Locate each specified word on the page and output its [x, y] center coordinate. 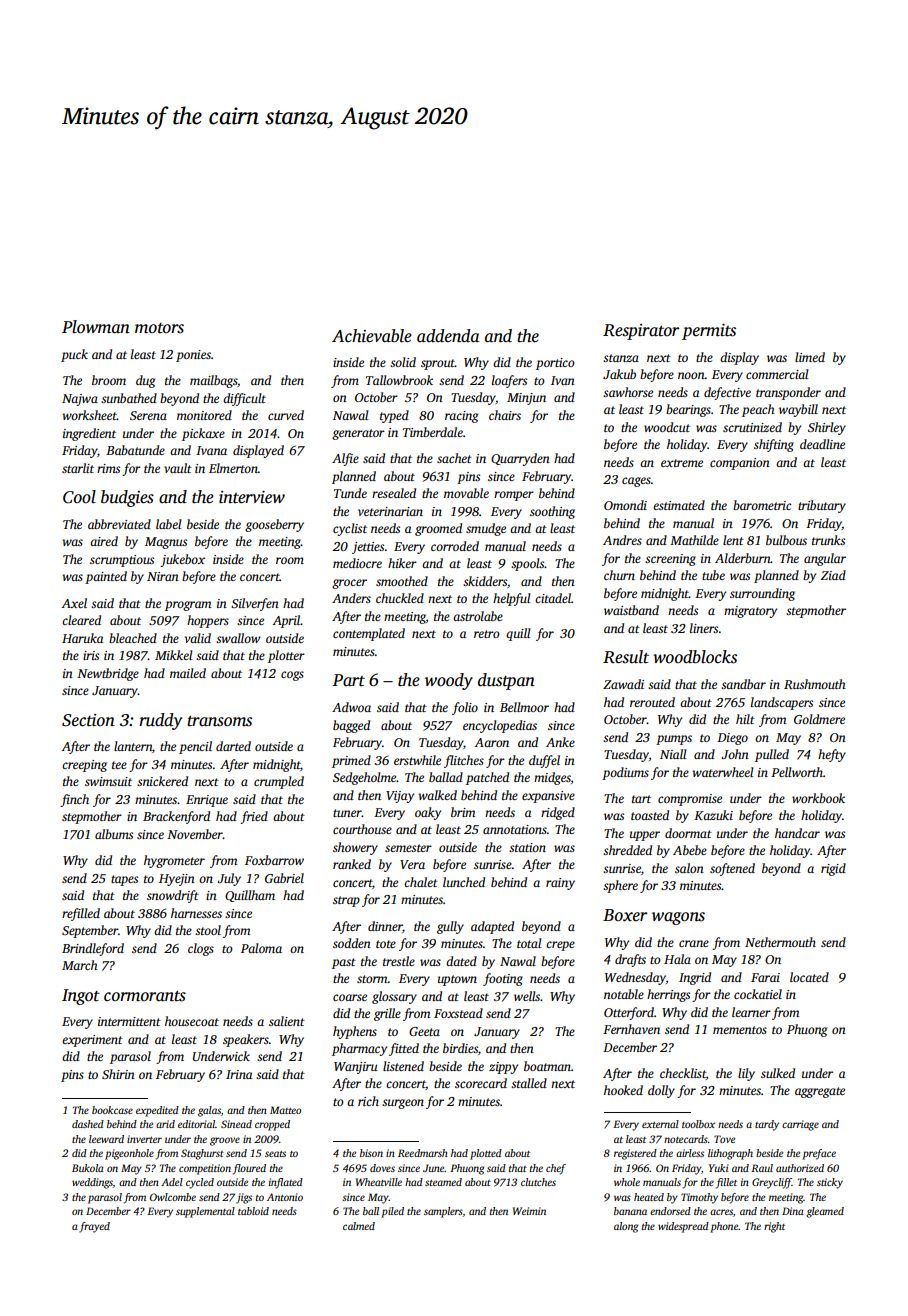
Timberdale [433, 432]
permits [709, 332]
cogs [292, 676]
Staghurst [202, 1154]
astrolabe [478, 616]
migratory [750, 612]
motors [159, 328]
